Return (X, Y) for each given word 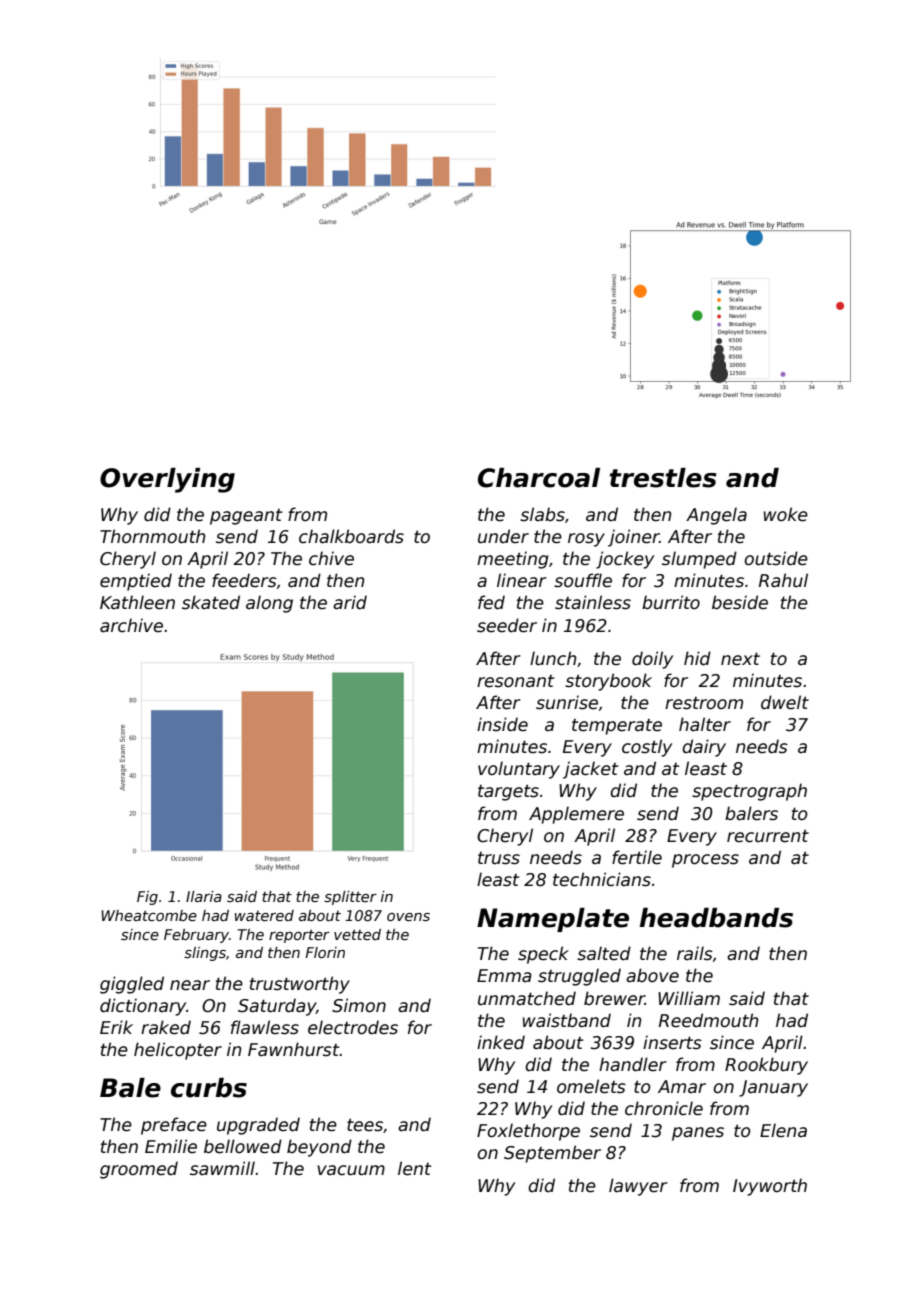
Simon (359, 1005)
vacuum (351, 1170)
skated (211, 602)
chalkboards (351, 536)
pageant (246, 517)
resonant (515, 681)
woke (786, 514)
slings (205, 954)
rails (695, 953)
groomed (139, 1170)
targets (508, 793)
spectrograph (749, 792)
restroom (704, 703)
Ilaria (204, 896)
